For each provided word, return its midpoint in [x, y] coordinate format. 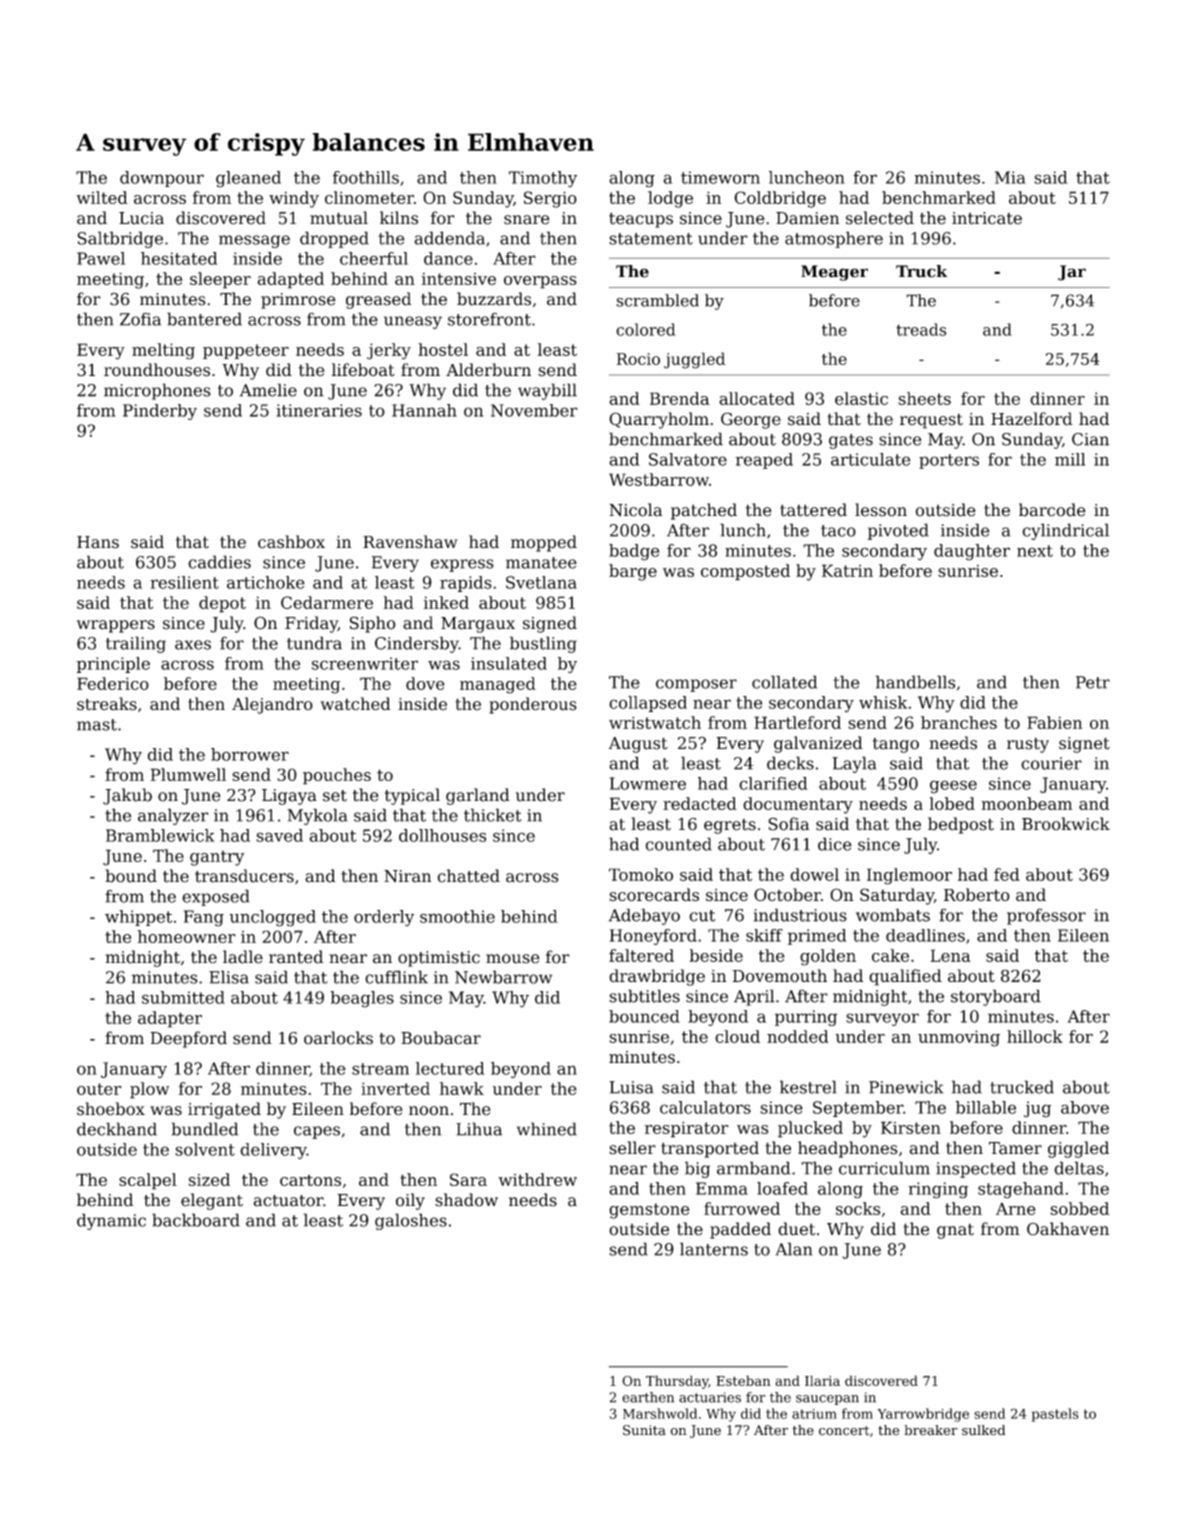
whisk [883, 702]
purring [806, 1018]
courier [1051, 763]
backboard [196, 1220]
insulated [509, 663]
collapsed [648, 704]
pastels [1055, 1415]
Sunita [644, 1430]
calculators [705, 1107]
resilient [184, 582]
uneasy [413, 322]
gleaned [248, 179]
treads [921, 329]
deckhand [117, 1129]
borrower [250, 754]
